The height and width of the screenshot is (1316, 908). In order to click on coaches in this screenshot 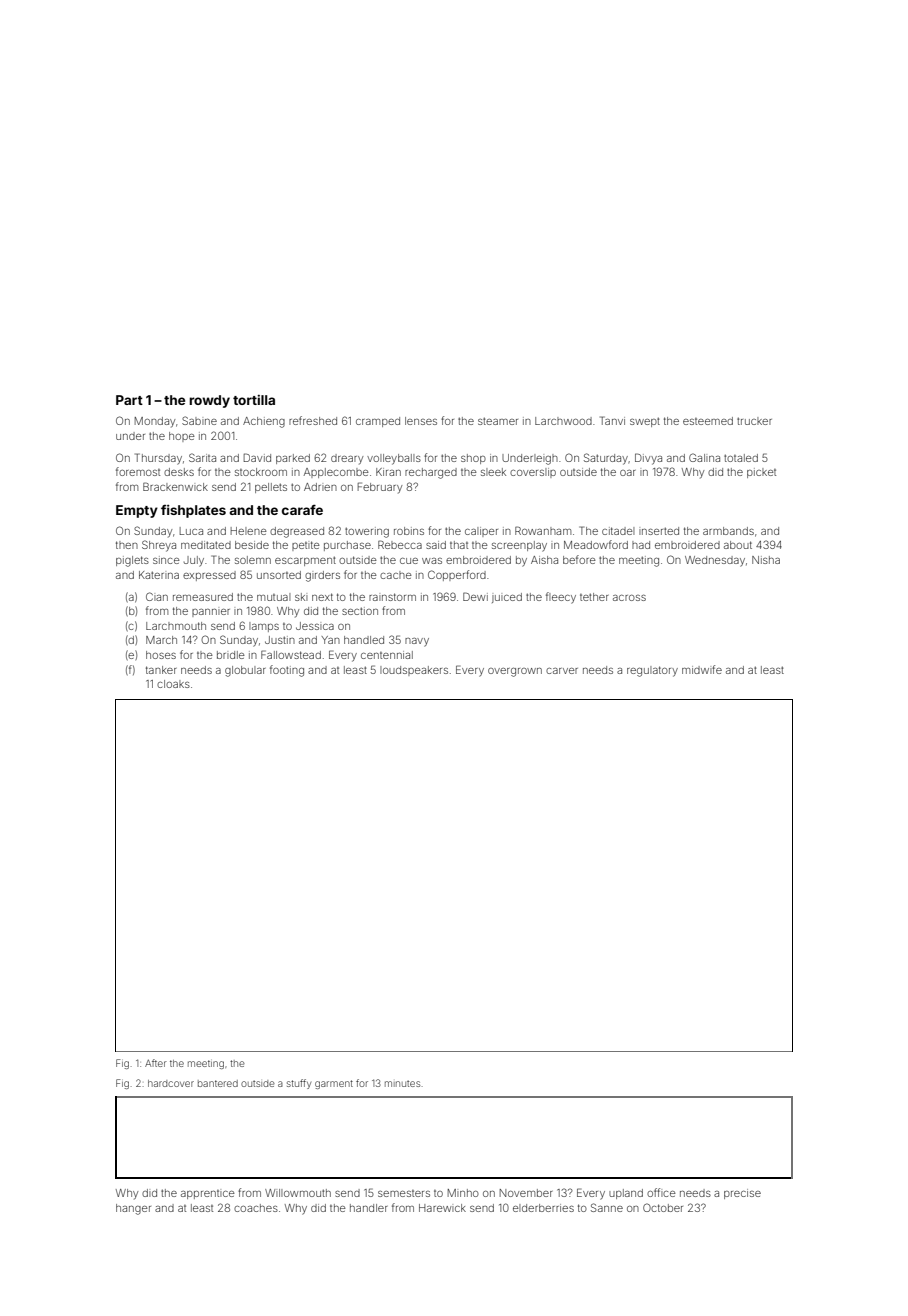, I will do `click(256, 1208)`.
